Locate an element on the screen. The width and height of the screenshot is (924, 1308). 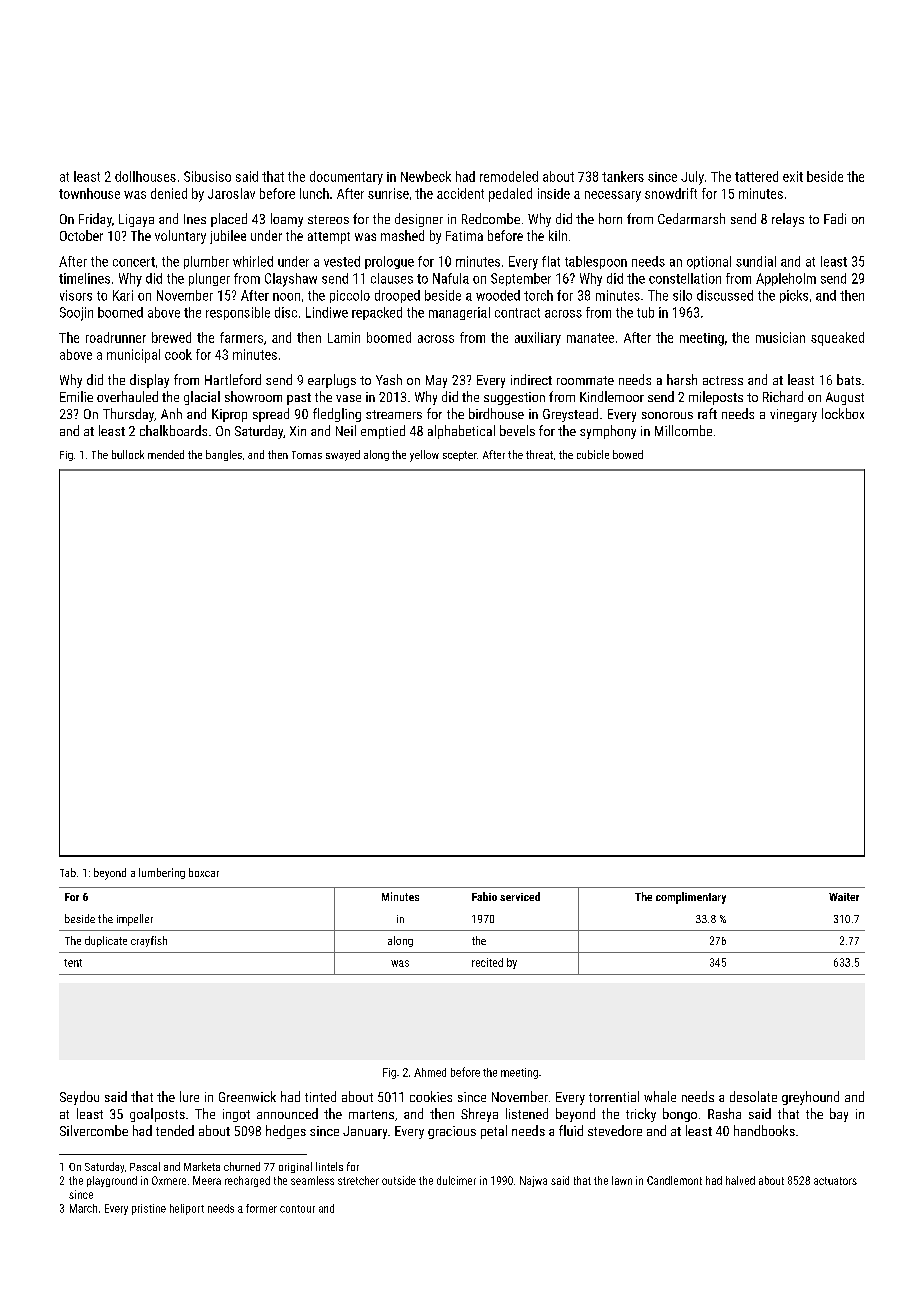
March is located at coordinates (83, 1208).
